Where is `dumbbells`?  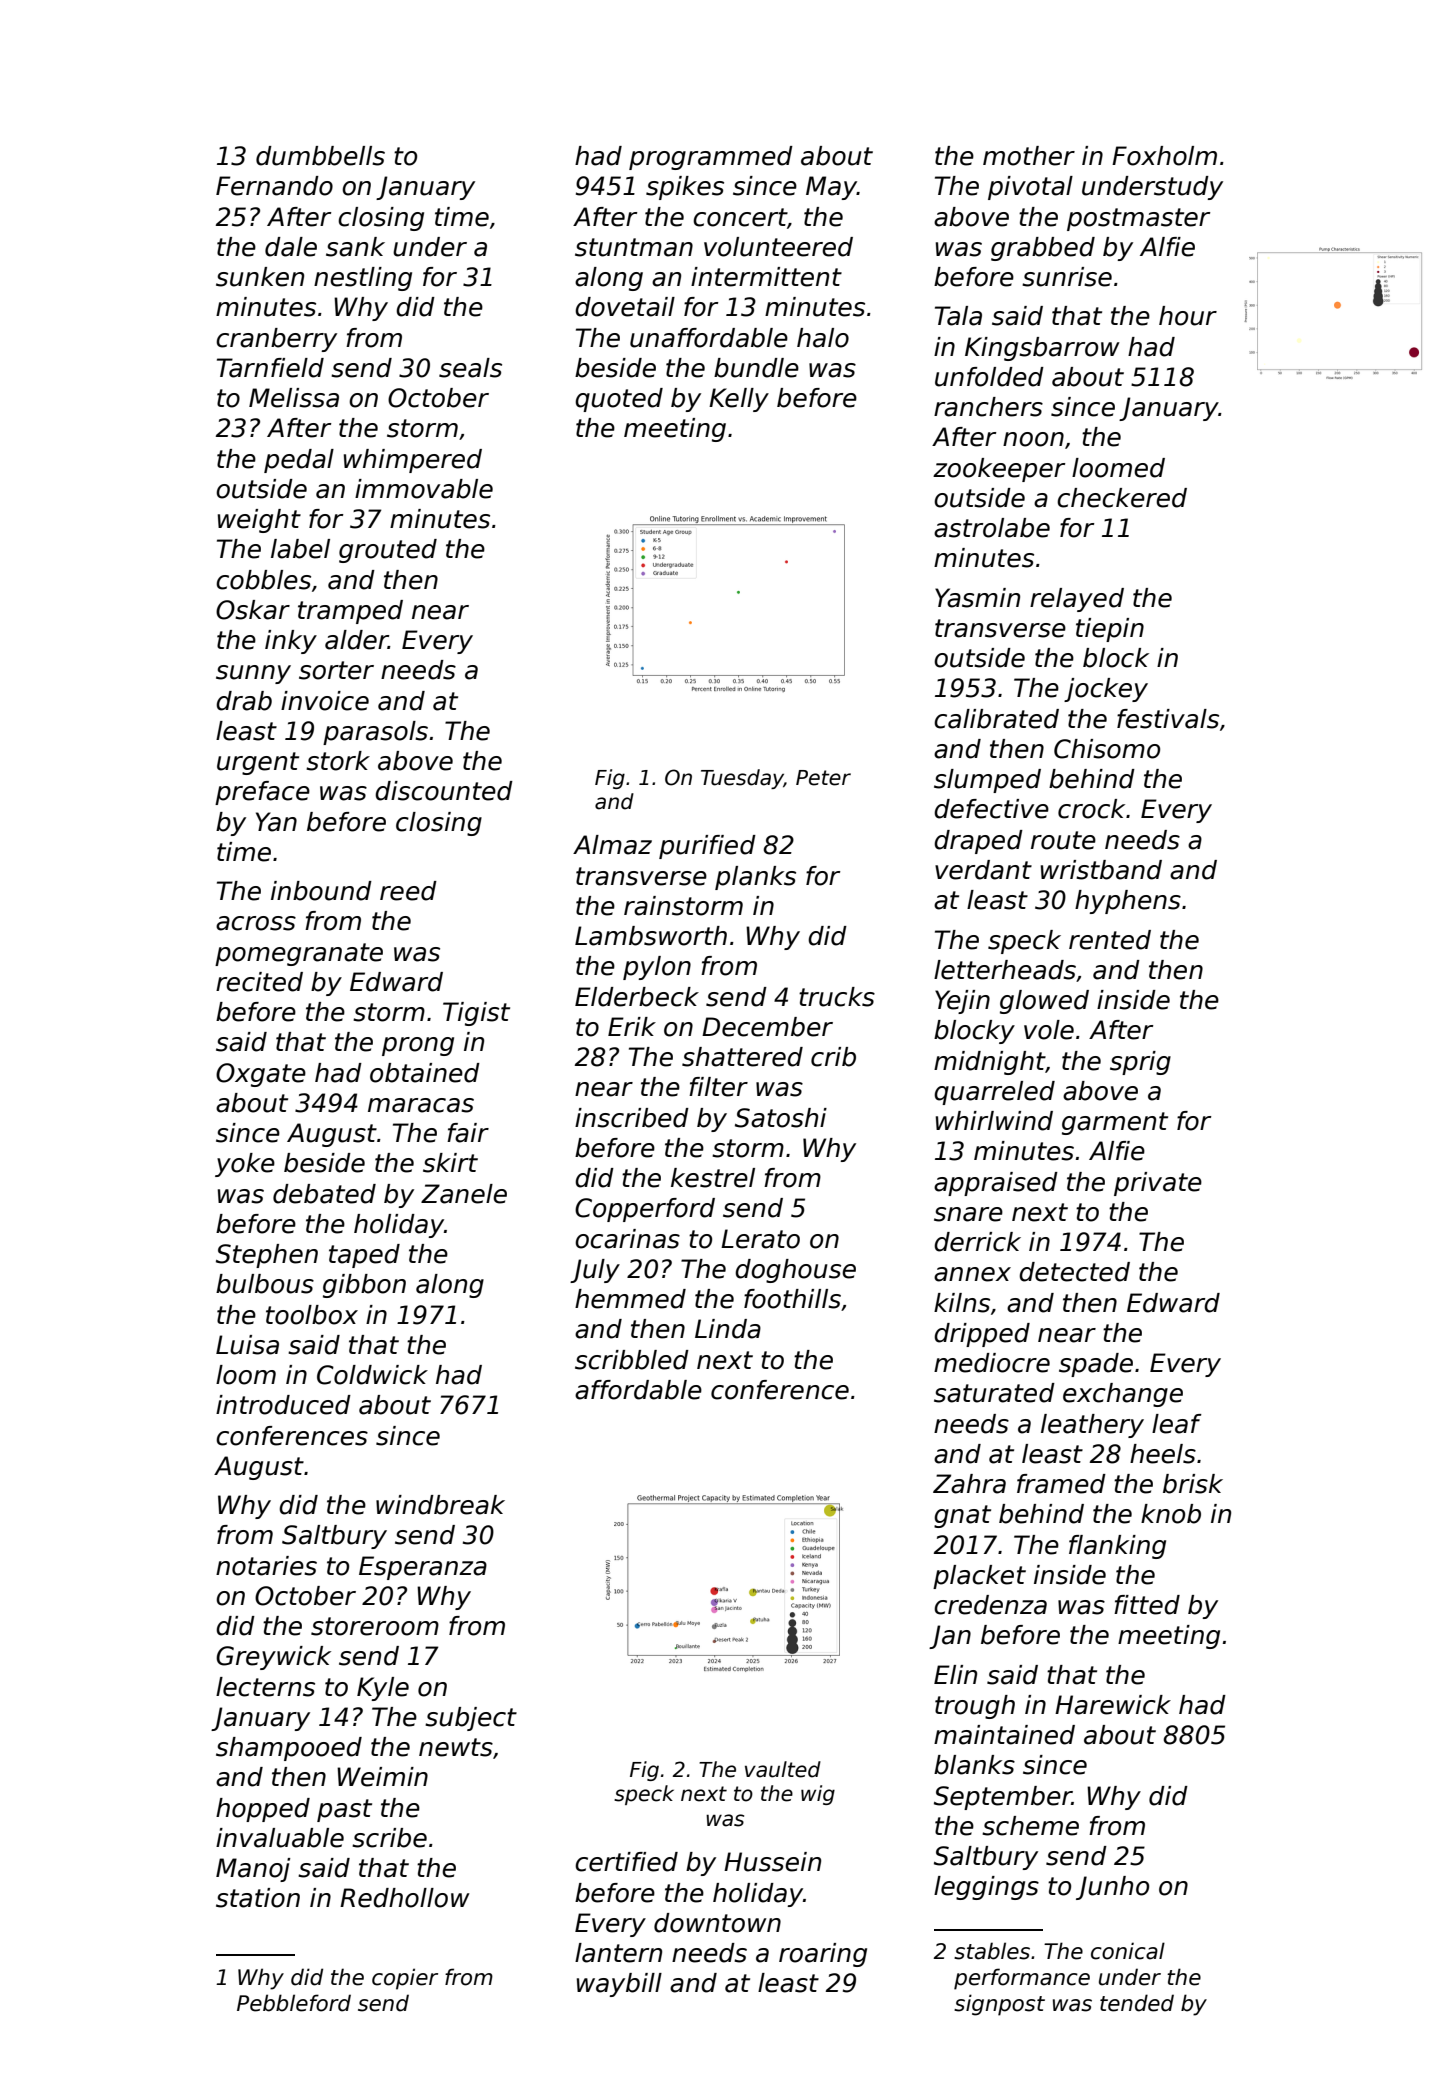
dumbbells is located at coordinates (320, 156).
